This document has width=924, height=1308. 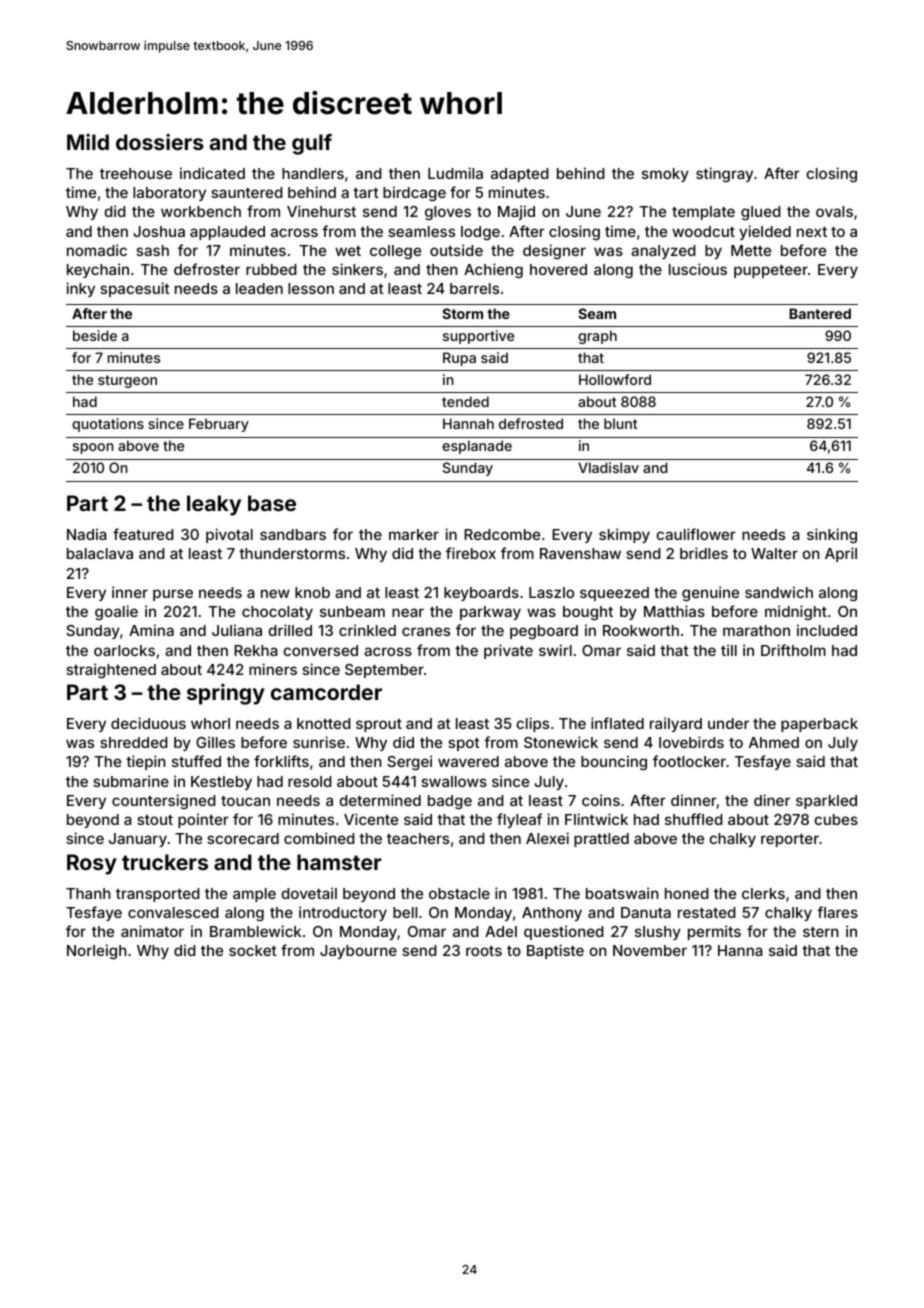 I want to click on Hollowford, so click(x=615, y=379).
